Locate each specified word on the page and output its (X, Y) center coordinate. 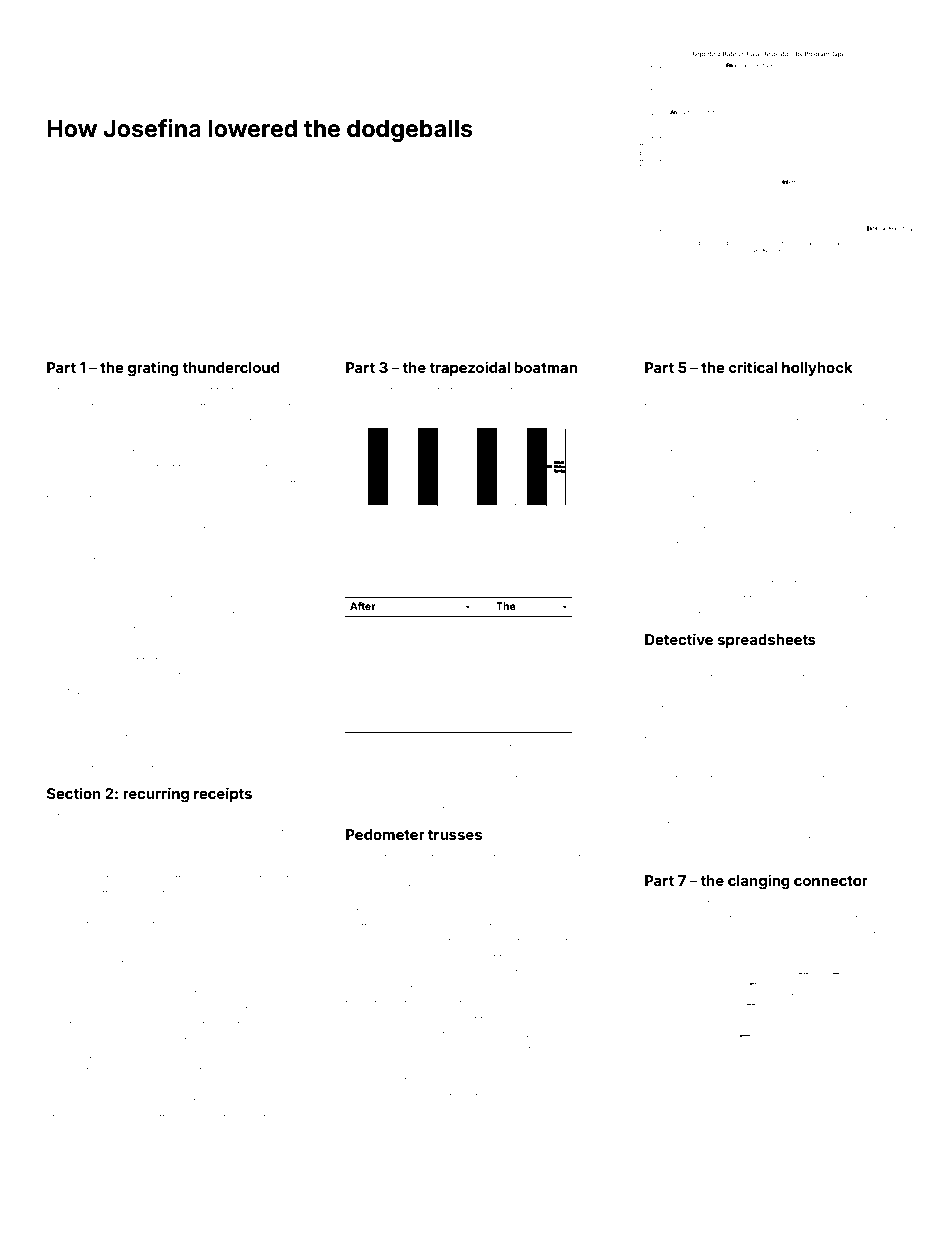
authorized (218, 530)
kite (438, 391)
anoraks (882, 694)
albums (367, 683)
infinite (685, 839)
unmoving (570, 929)
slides (414, 585)
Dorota (885, 529)
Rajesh (63, 964)
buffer (92, 406)
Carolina (152, 722)
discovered (716, 391)
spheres (124, 1118)
